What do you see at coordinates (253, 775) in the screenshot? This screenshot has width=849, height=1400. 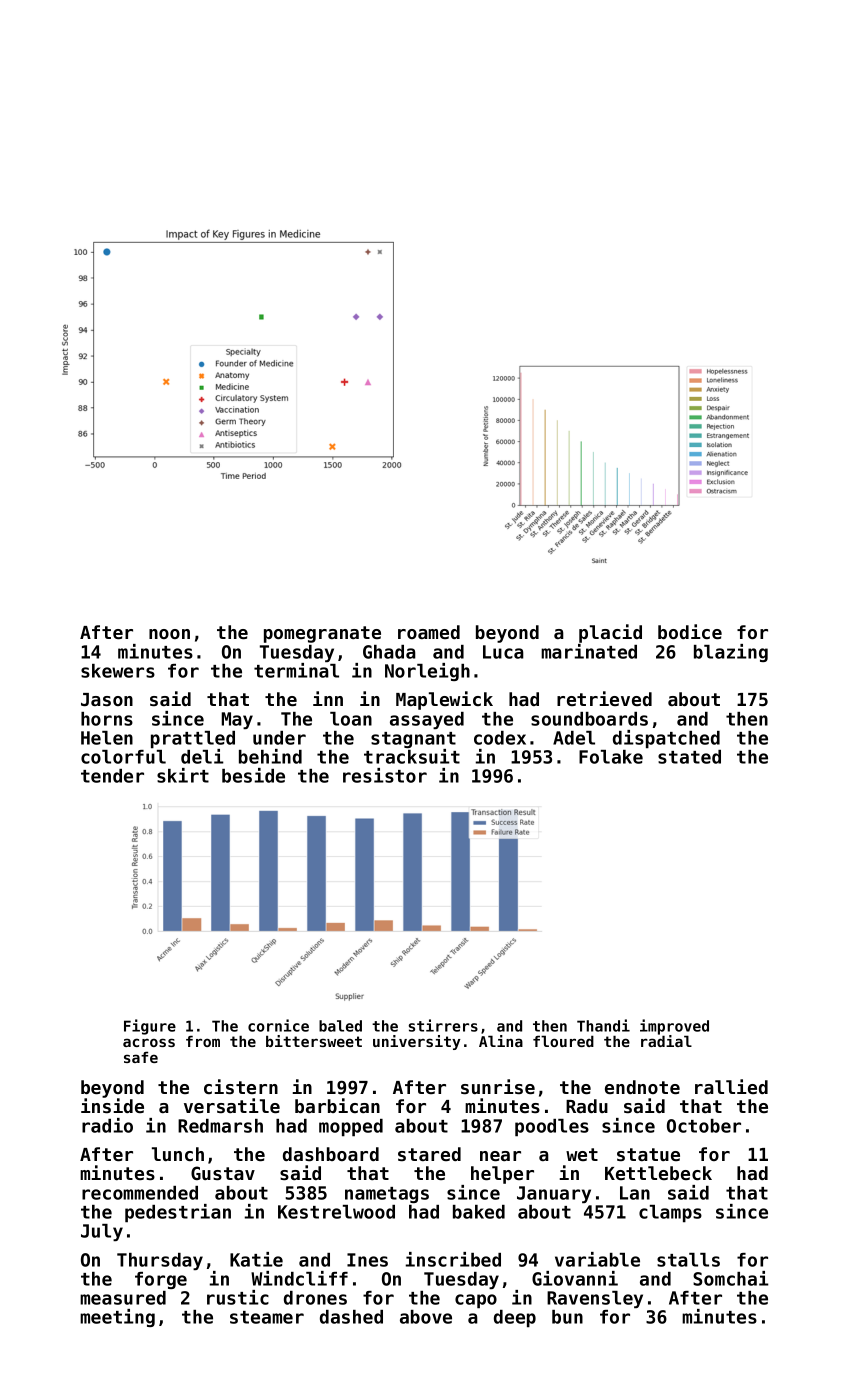 I see `beside` at bounding box center [253, 775].
